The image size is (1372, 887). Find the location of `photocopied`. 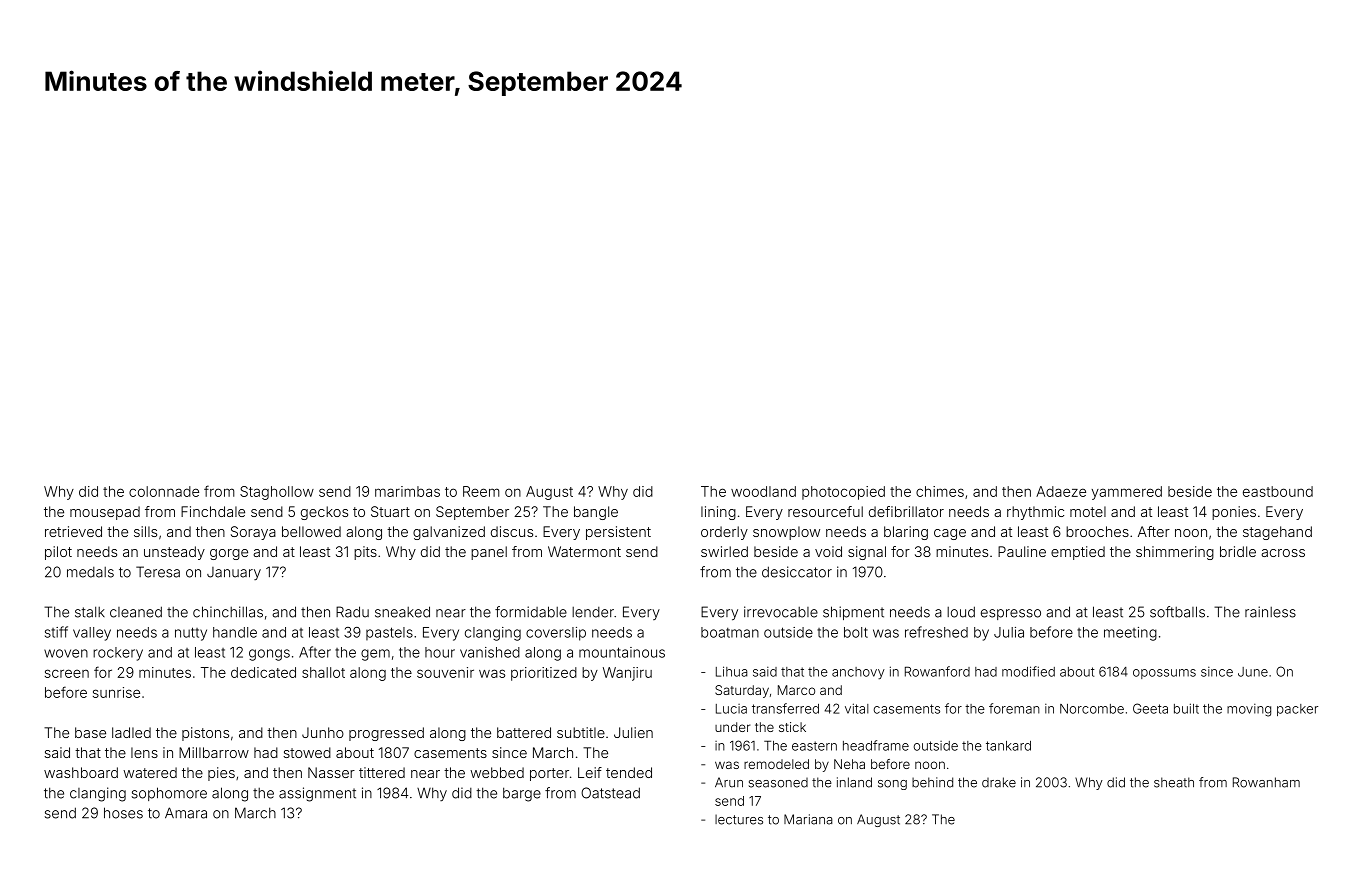

photocopied is located at coordinates (843, 493).
